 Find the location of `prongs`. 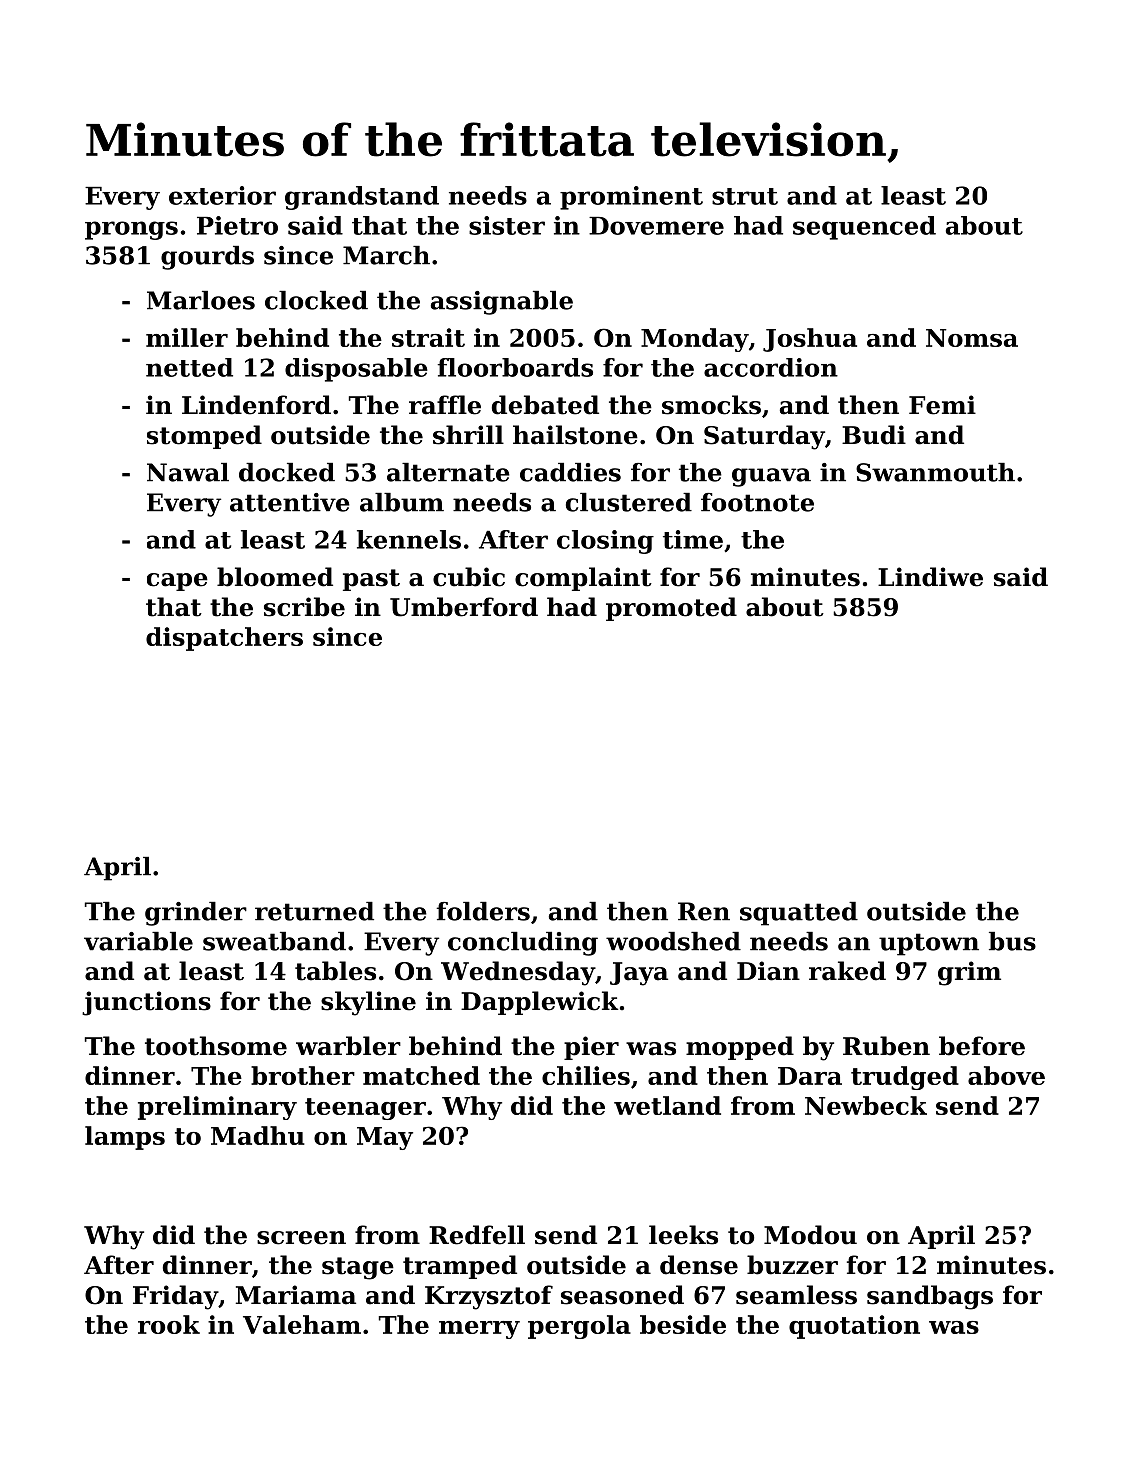

prongs is located at coordinates (131, 230).
